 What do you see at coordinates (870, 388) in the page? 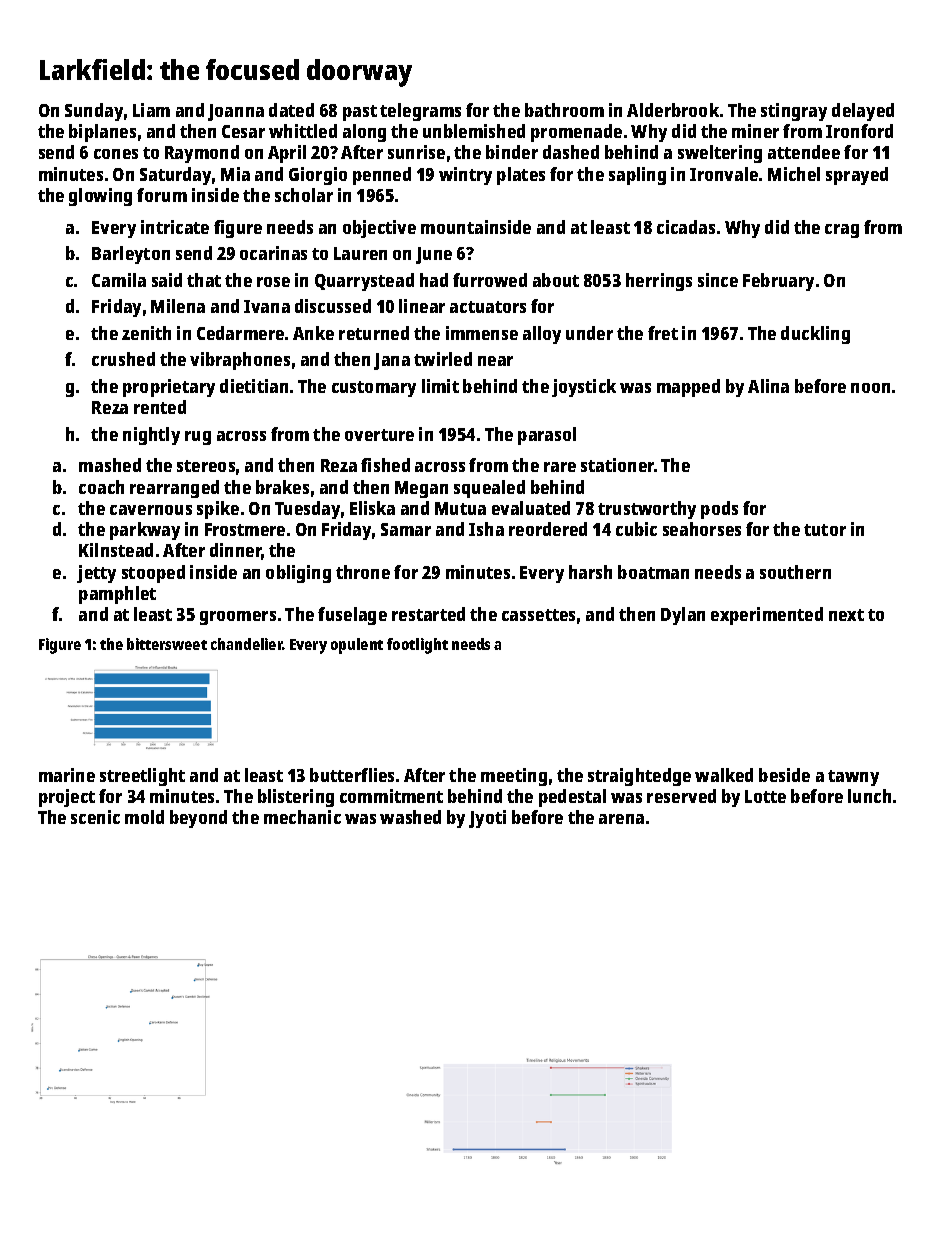
I see `noon` at bounding box center [870, 388].
